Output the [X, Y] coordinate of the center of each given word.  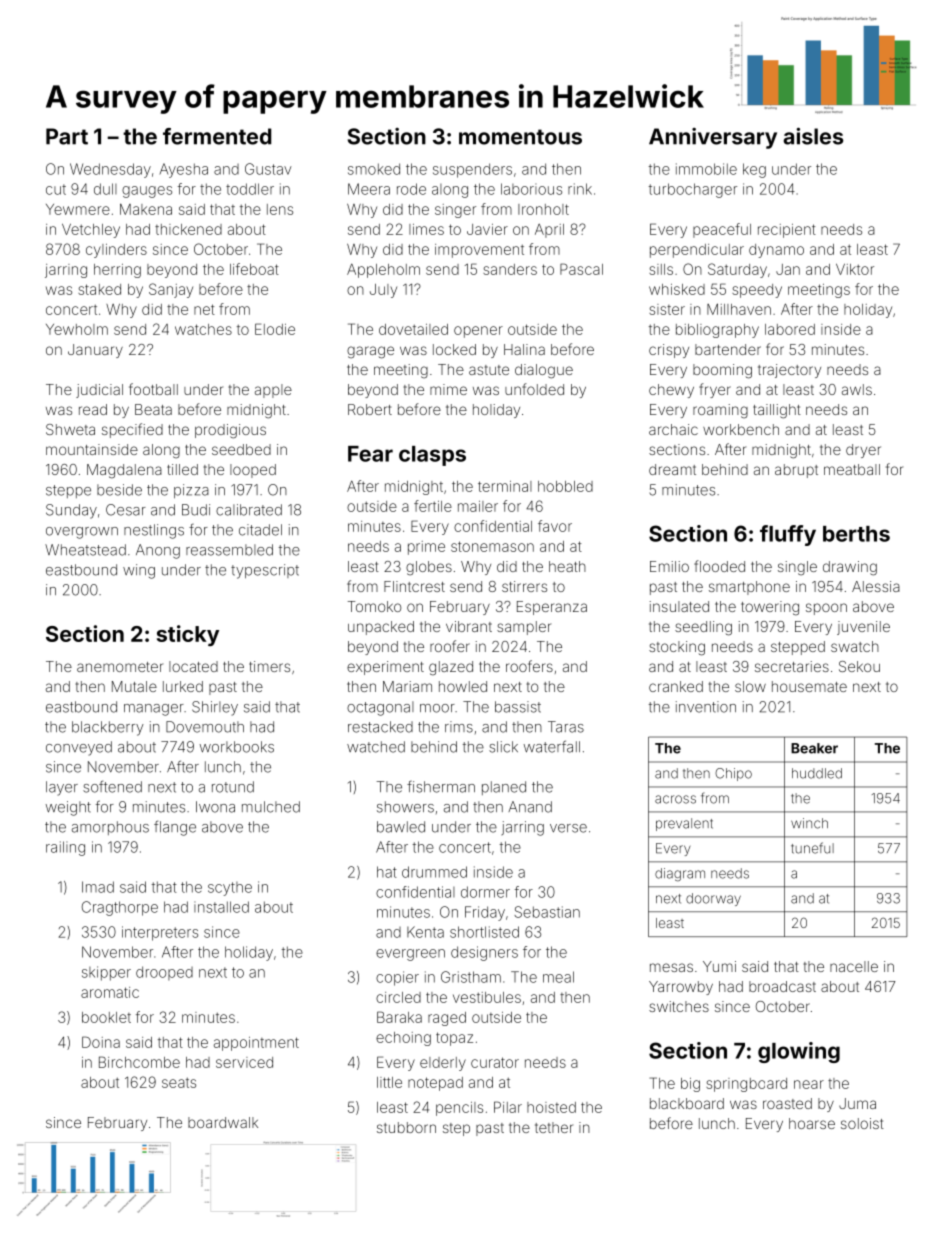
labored [790, 329]
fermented [217, 136]
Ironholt [543, 209]
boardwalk [223, 1122]
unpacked [381, 628]
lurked [183, 686]
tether [554, 1127]
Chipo [733, 774]
